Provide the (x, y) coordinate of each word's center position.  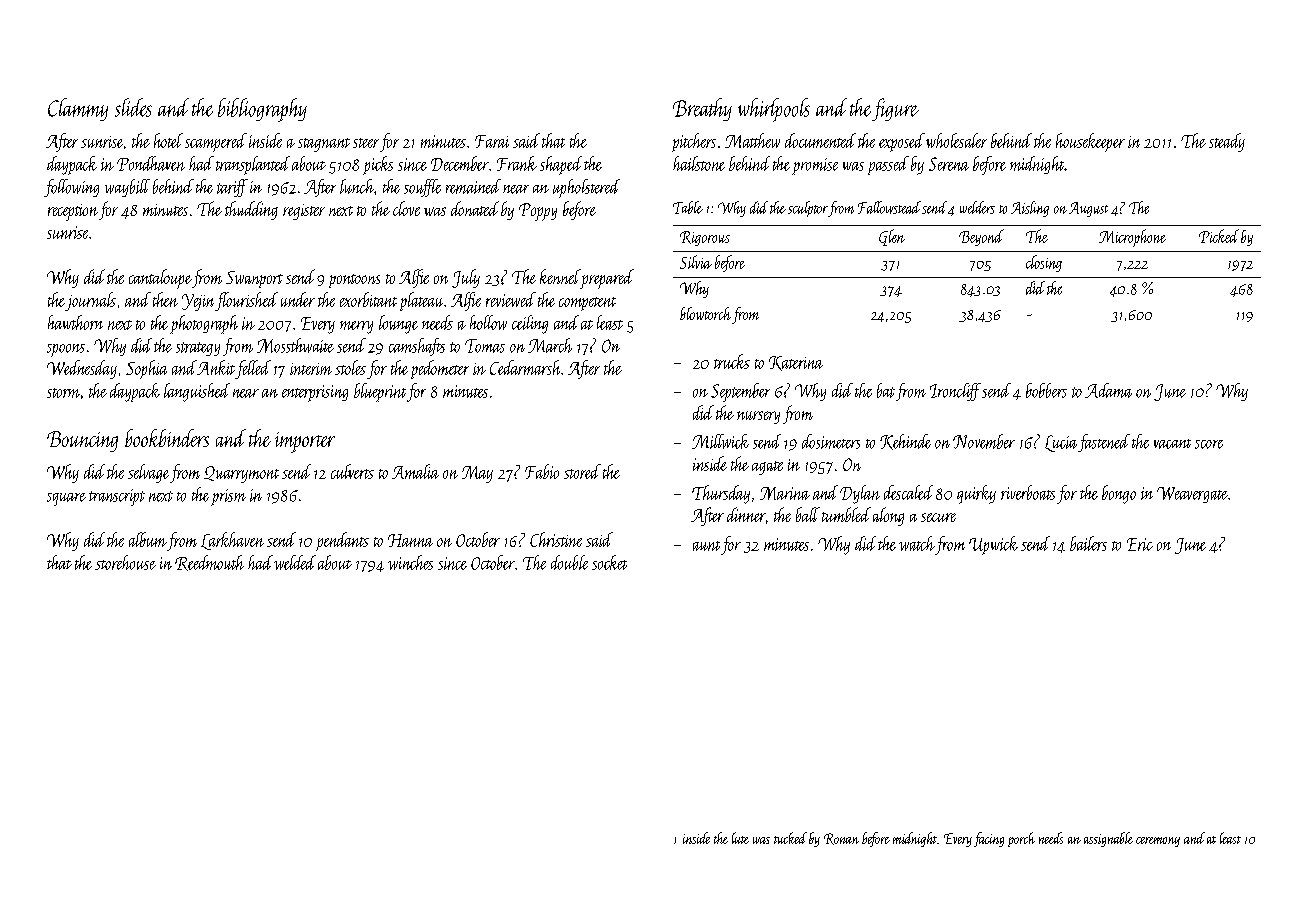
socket (609, 562)
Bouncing (82, 441)
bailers (1088, 543)
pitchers (694, 142)
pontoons (354, 281)
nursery (758, 417)
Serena (949, 164)
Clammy (78, 109)
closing (1044, 263)
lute (740, 838)
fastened (1104, 443)
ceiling (530, 324)
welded (295, 562)
